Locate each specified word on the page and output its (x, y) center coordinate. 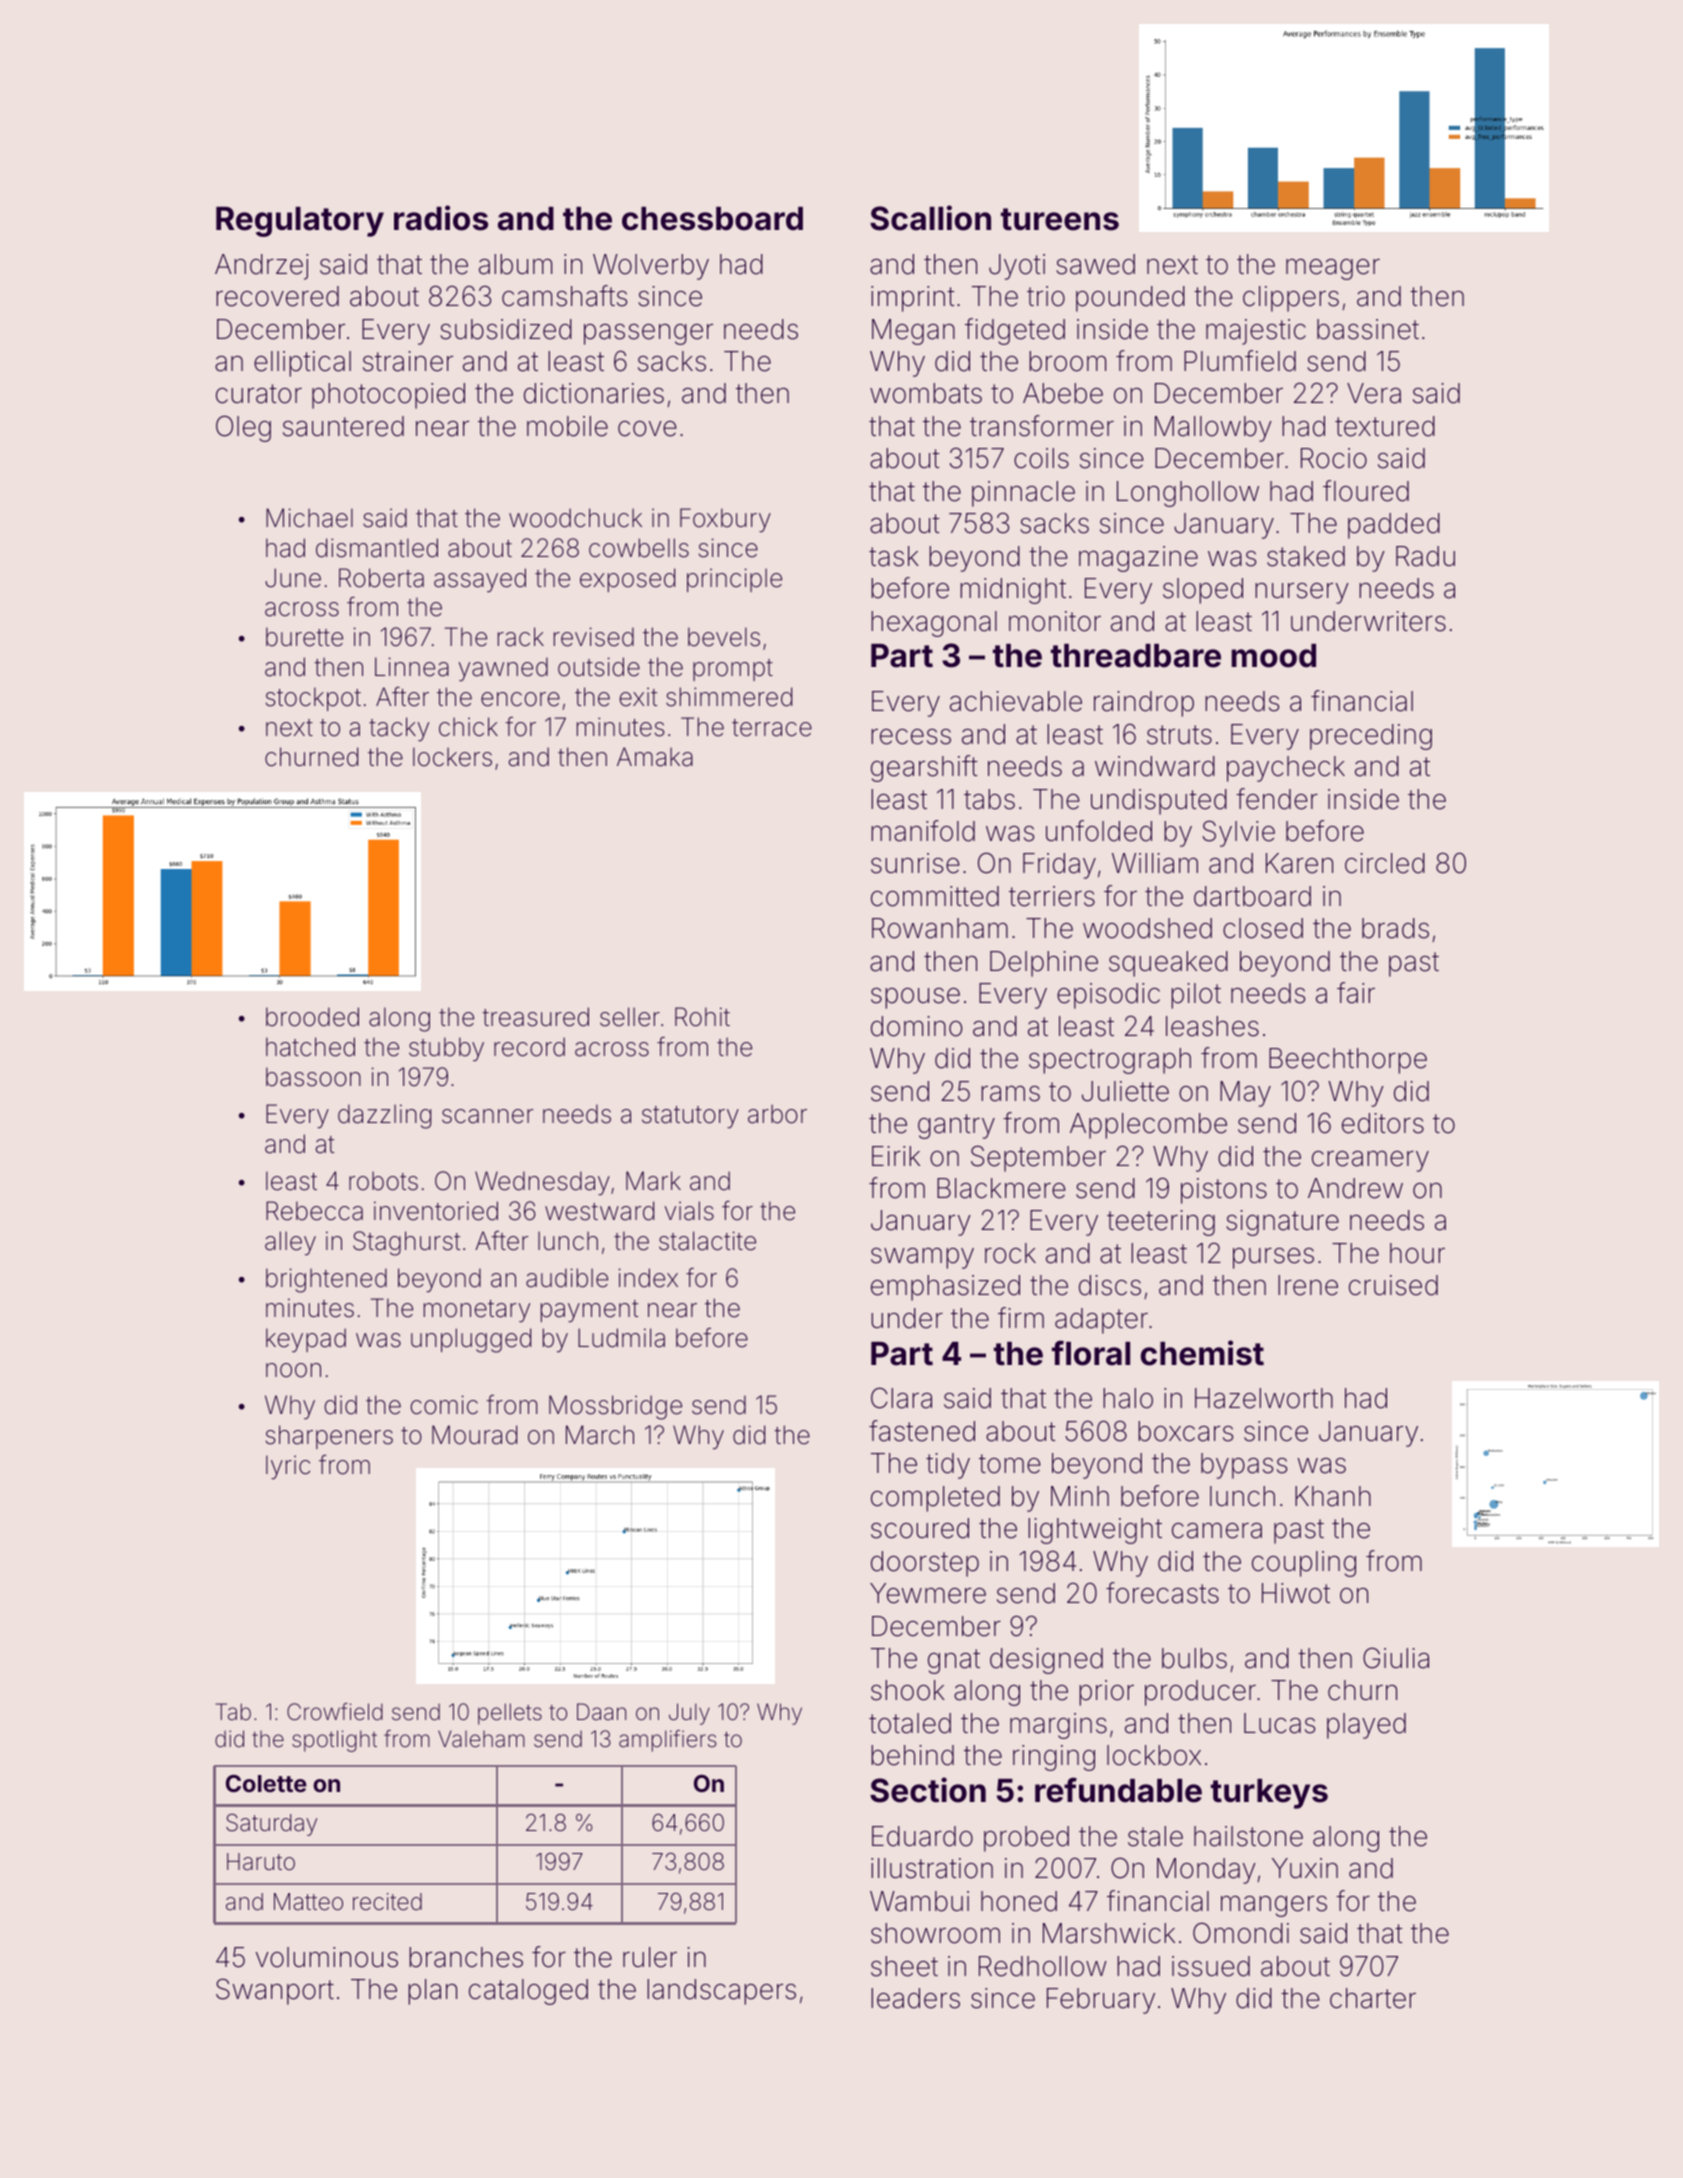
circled (1385, 863)
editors (1383, 1123)
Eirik (896, 1156)
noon (293, 1370)
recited (387, 1902)
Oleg (243, 428)
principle (734, 580)
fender (1277, 799)
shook (908, 1690)
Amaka (655, 757)
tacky (399, 729)
